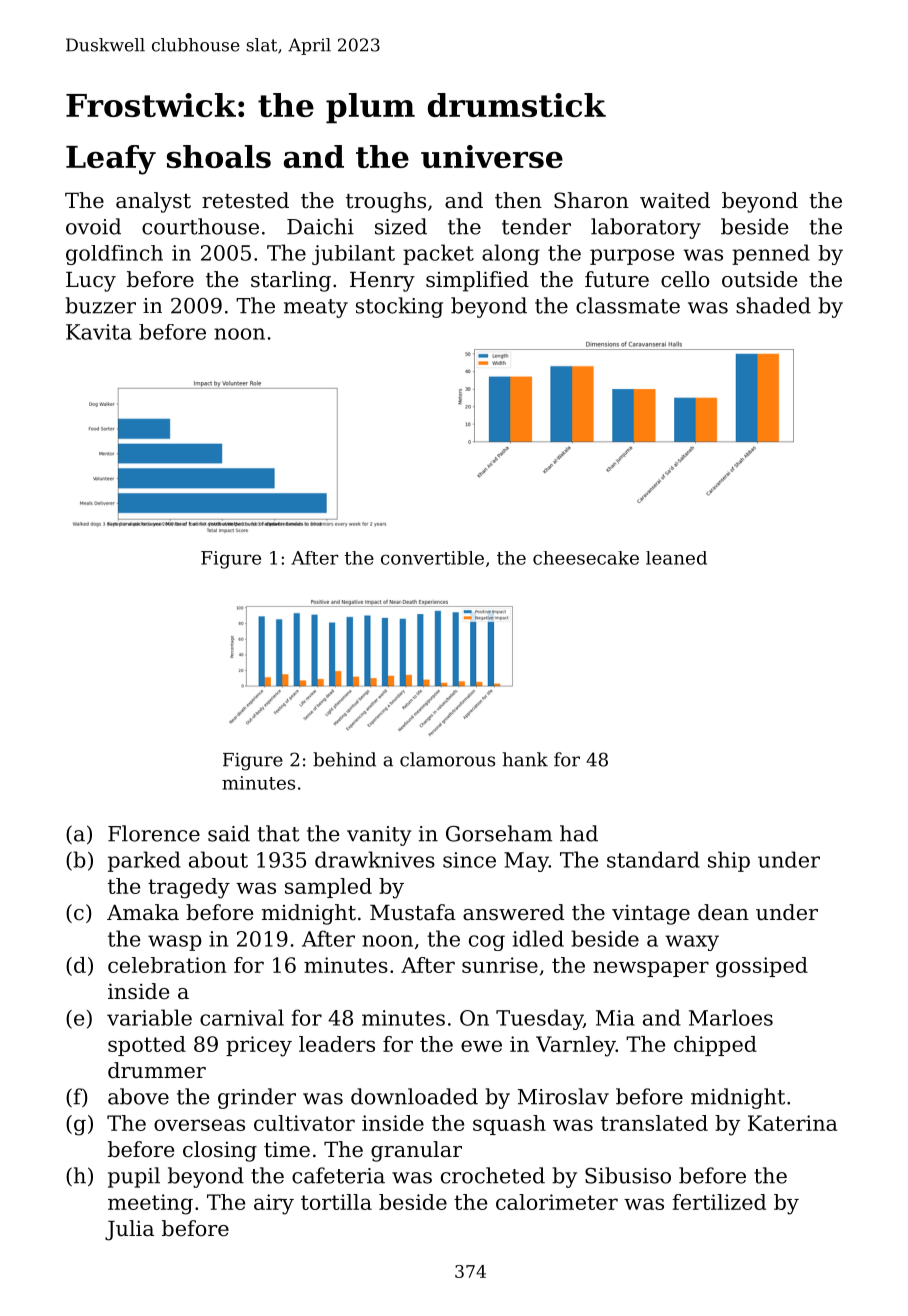  I want to click on shoals, so click(219, 156).
